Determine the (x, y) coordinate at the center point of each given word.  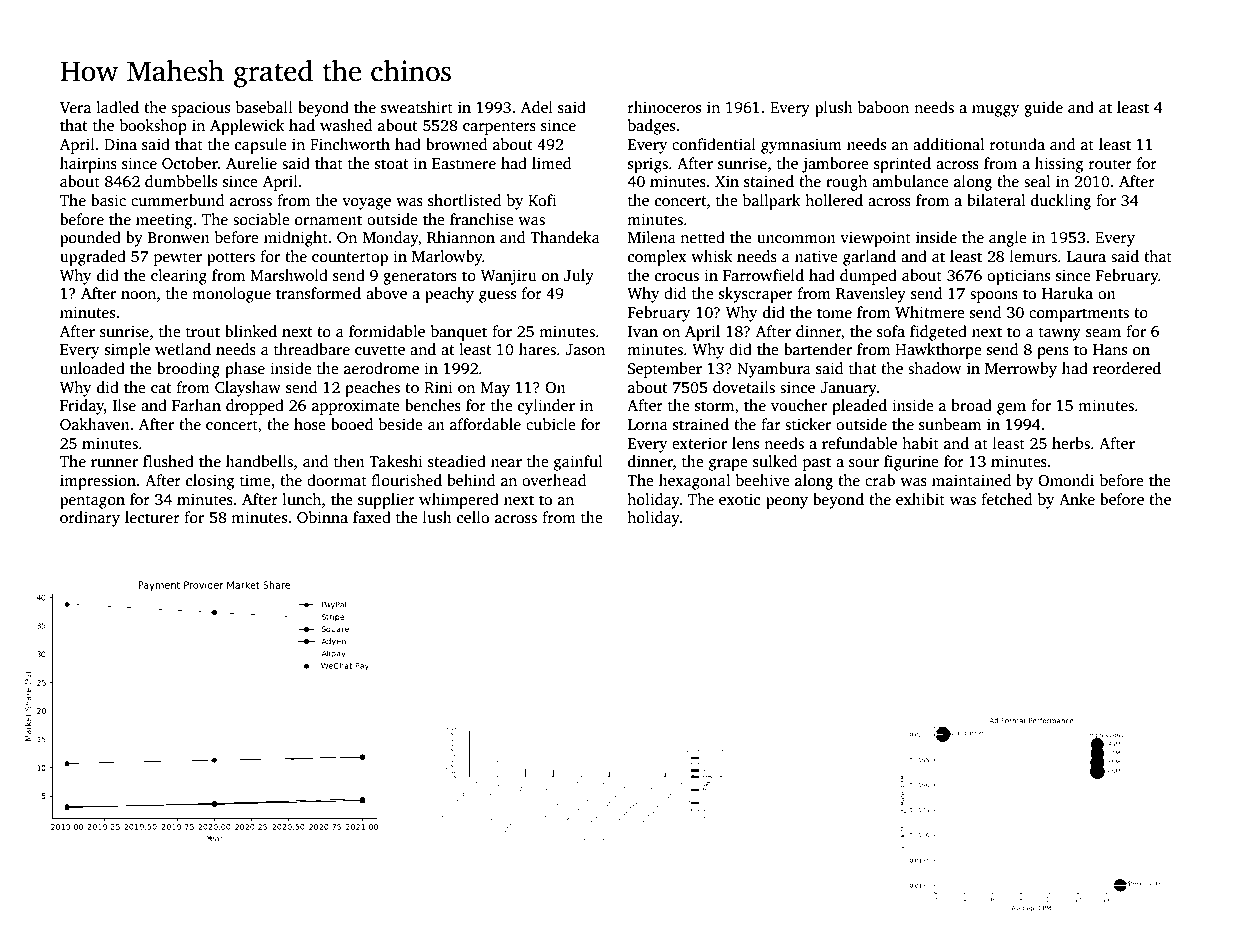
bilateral (996, 200)
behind (471, 480)
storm (714, 406)
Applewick (247, 127)
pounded (90, 239)
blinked (251, 331)
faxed (372, 517)
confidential (714, 144)
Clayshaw (248, 389)
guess (497, 297)
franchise (482, 219)
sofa (891, 331)
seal (1037, 181)
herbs (1071, 443)
